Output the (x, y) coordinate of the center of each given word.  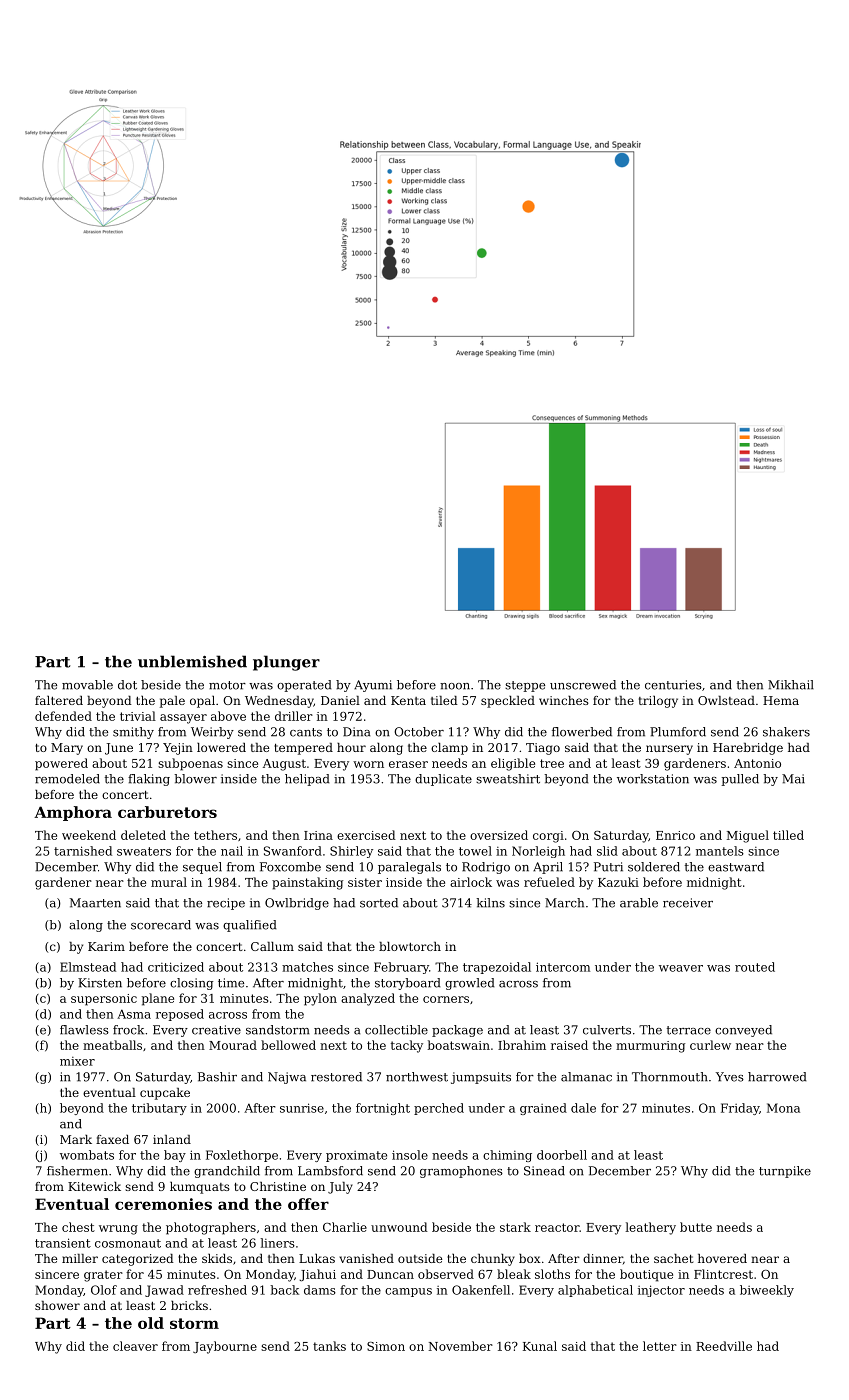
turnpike (785, 1172)
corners (446, 999)
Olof (104, 1290)
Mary (67, 749)
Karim (106, 946)
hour (351, 747)
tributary (159, 1109)
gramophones (461, 1172)
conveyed (743, 1031)
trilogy (658, 702)
